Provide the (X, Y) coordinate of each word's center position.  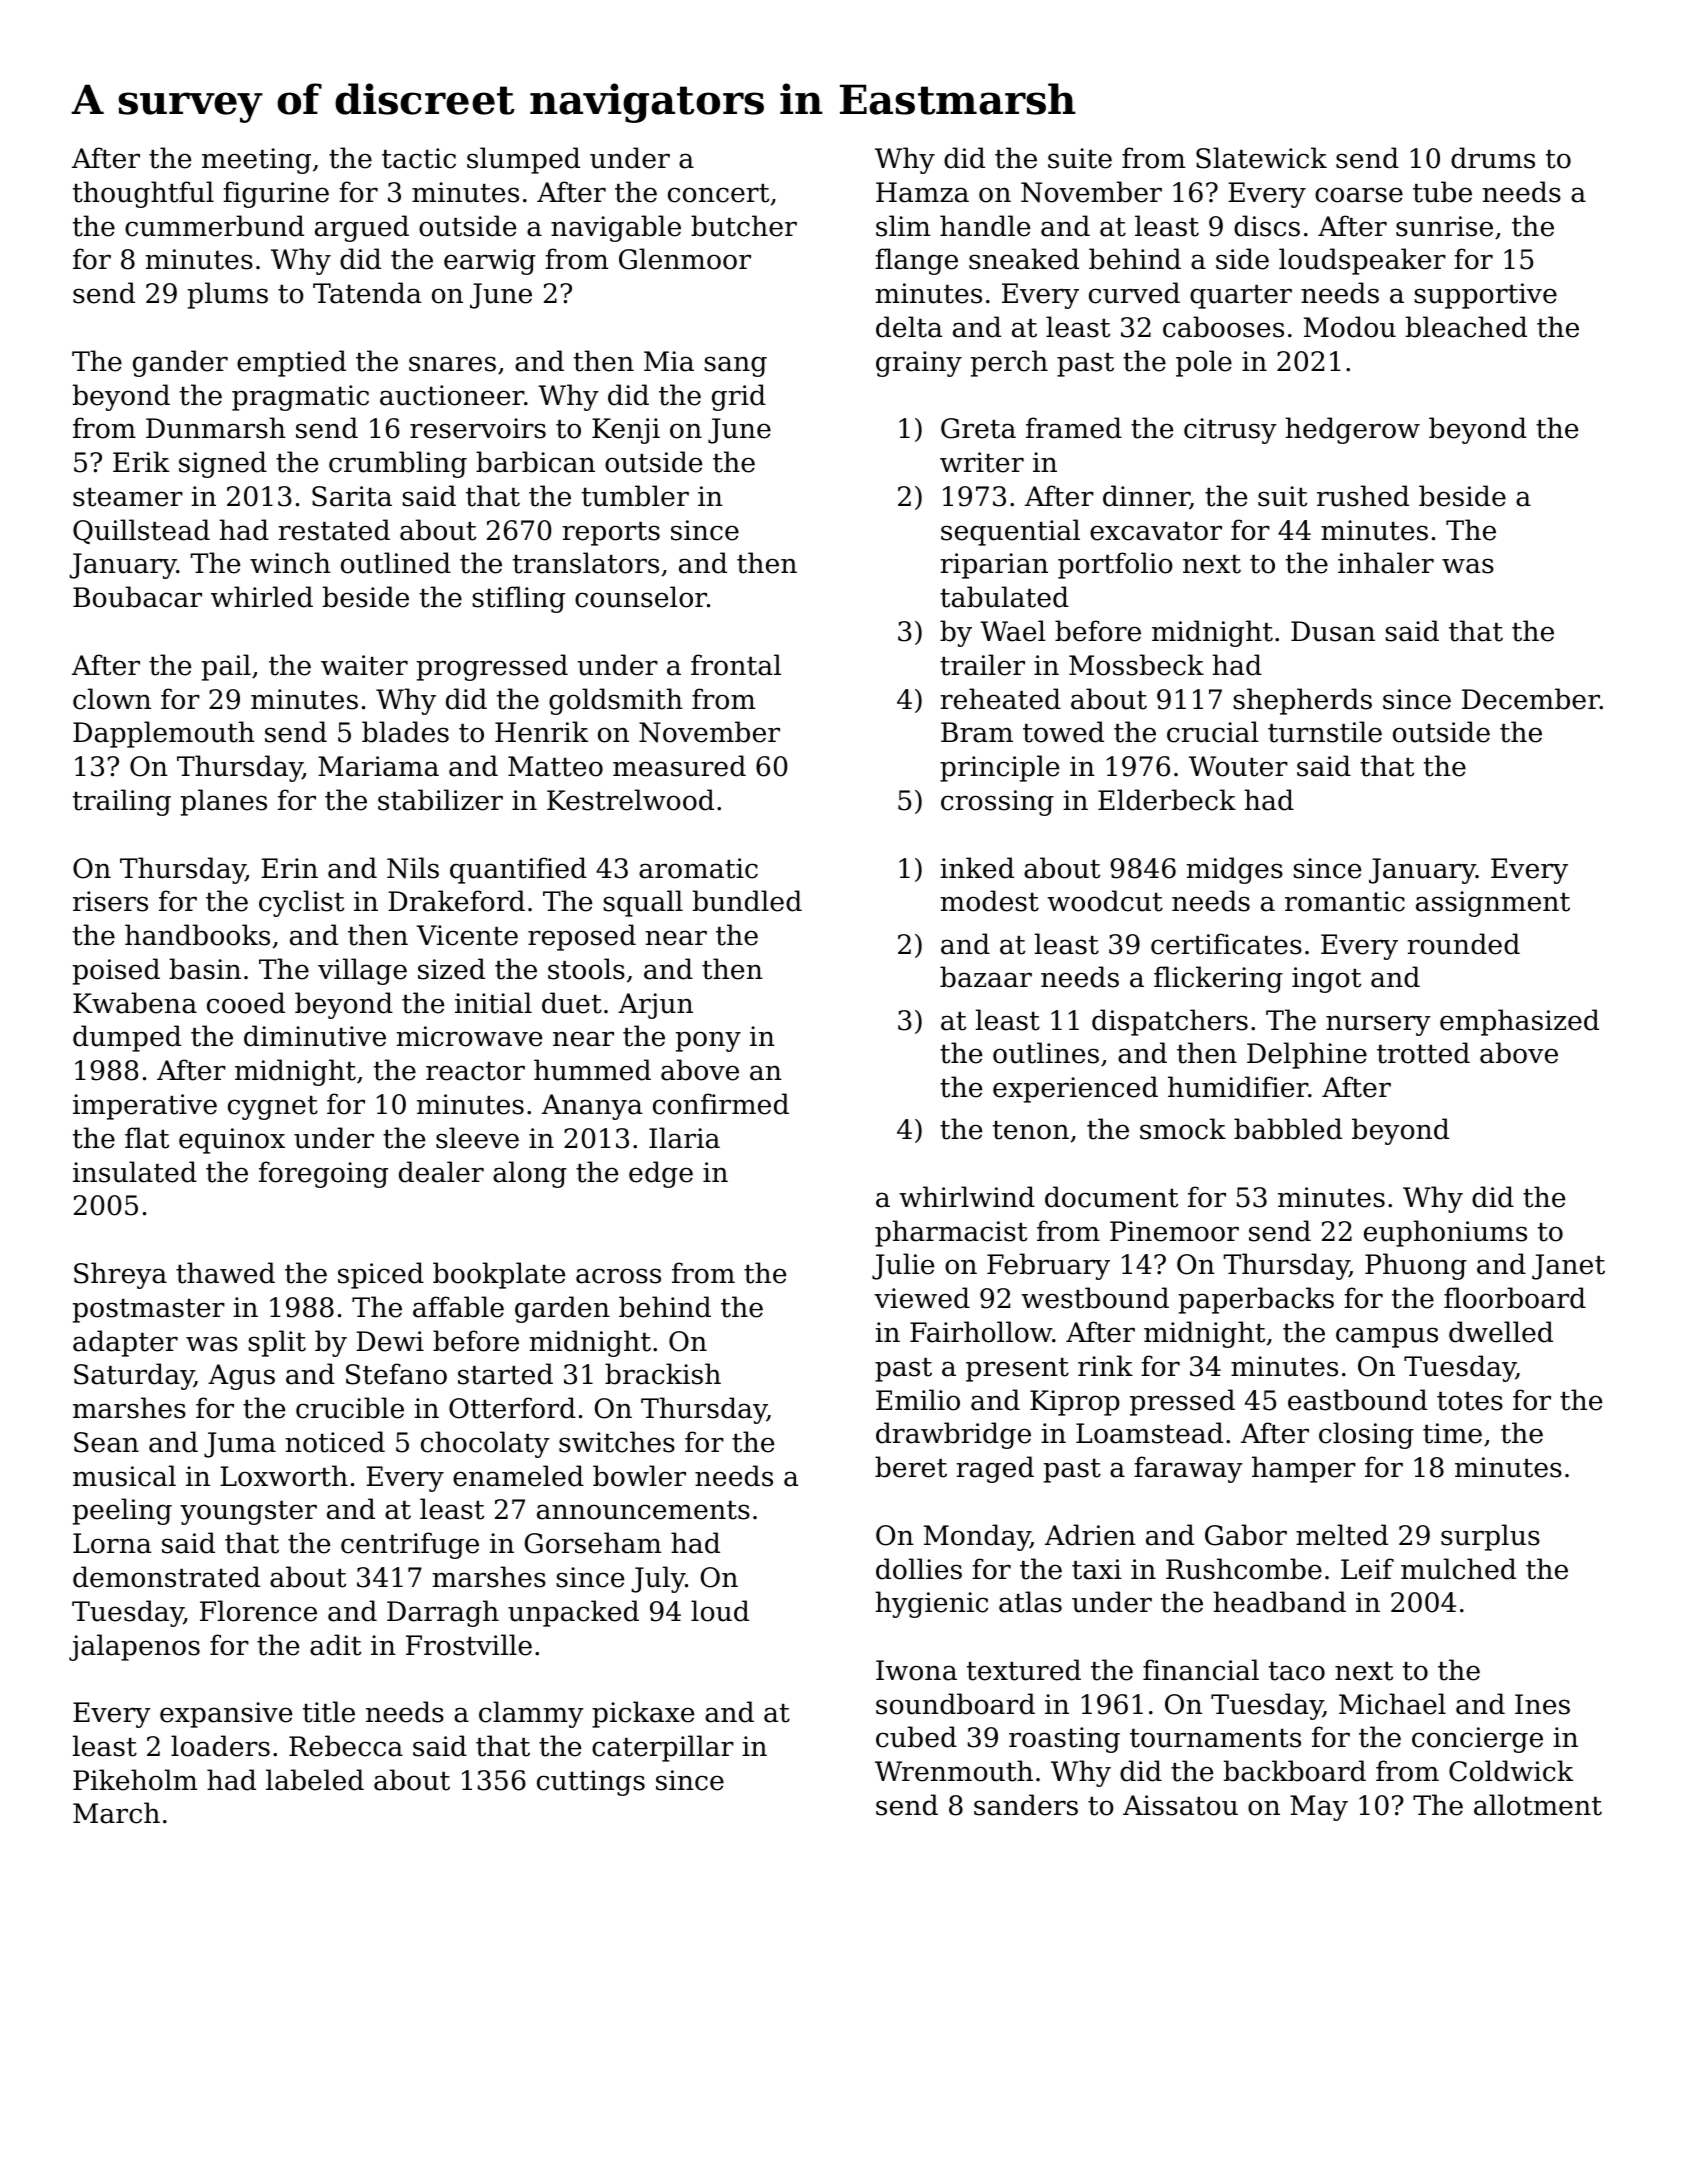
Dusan (1333, 631)
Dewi (390, 1341)
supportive (1485, 296)
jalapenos (134, 1647)
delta (909, 327)
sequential (1010, 532)
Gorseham (593, 1543)
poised (116, 971)
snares (452, 364)
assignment (1493, 904)
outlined (396, 563)
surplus (1490, 1537)
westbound (1095, 1298)
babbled (1288, 1129)
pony (708, 1041)
